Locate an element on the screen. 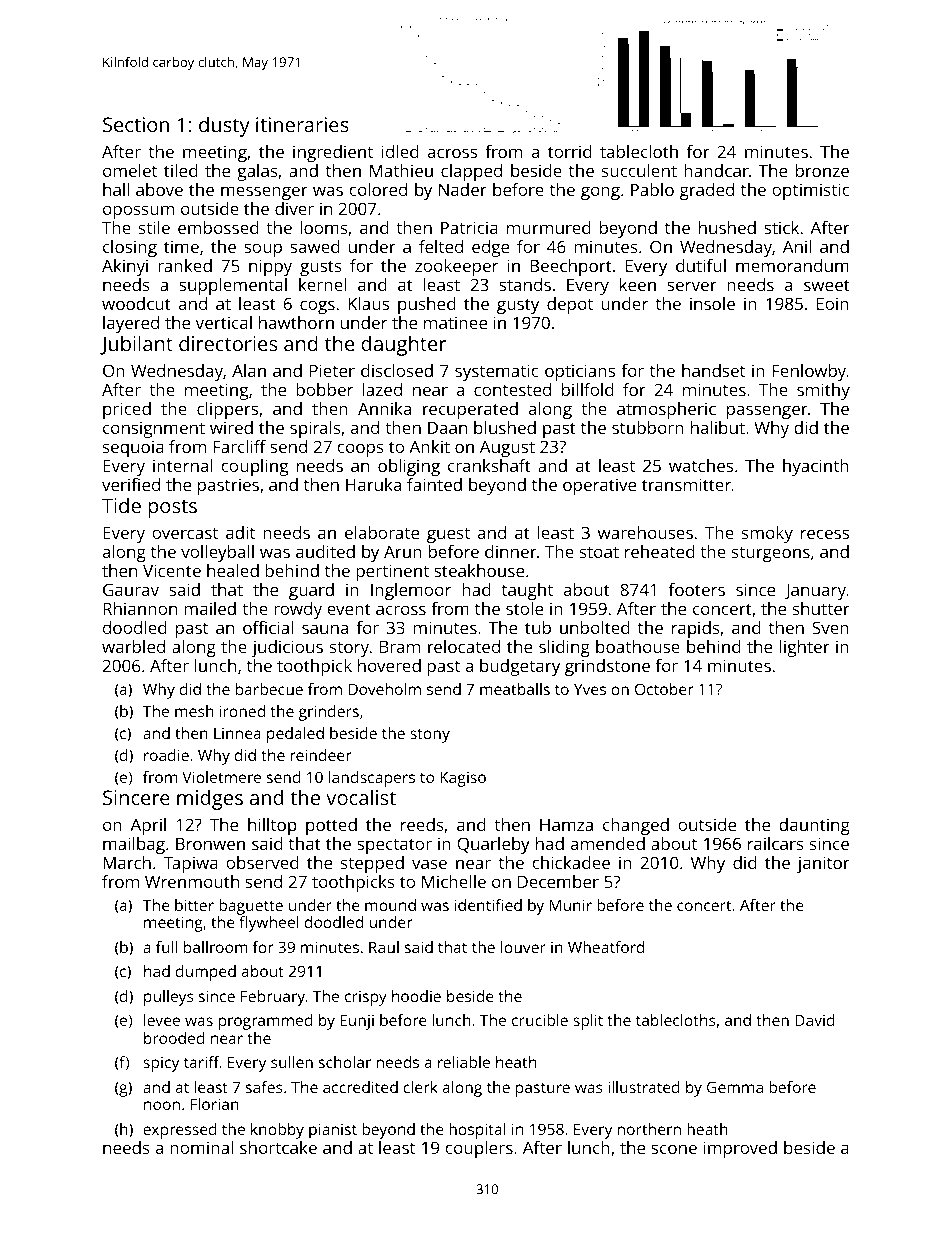 The image size is (952, 1233). ranked is located at coordinates (185, 265).
